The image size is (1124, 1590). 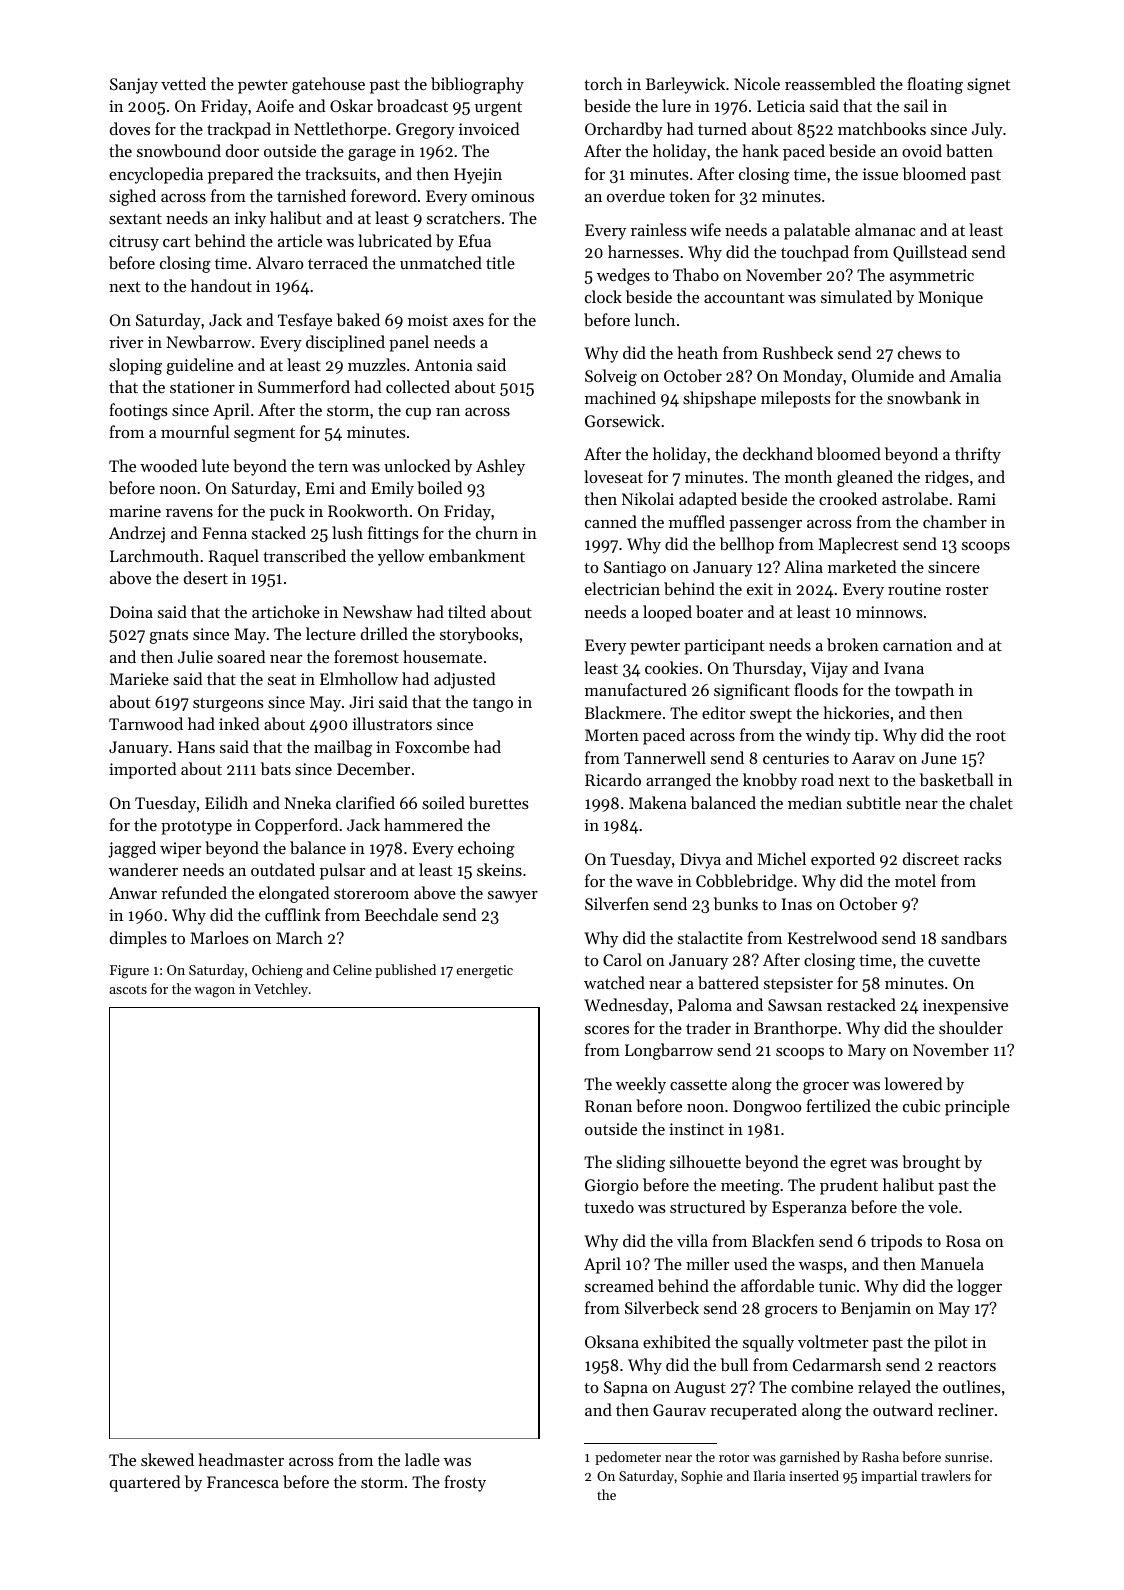 I want to click on sliding, so click(x=640, y=1163).
